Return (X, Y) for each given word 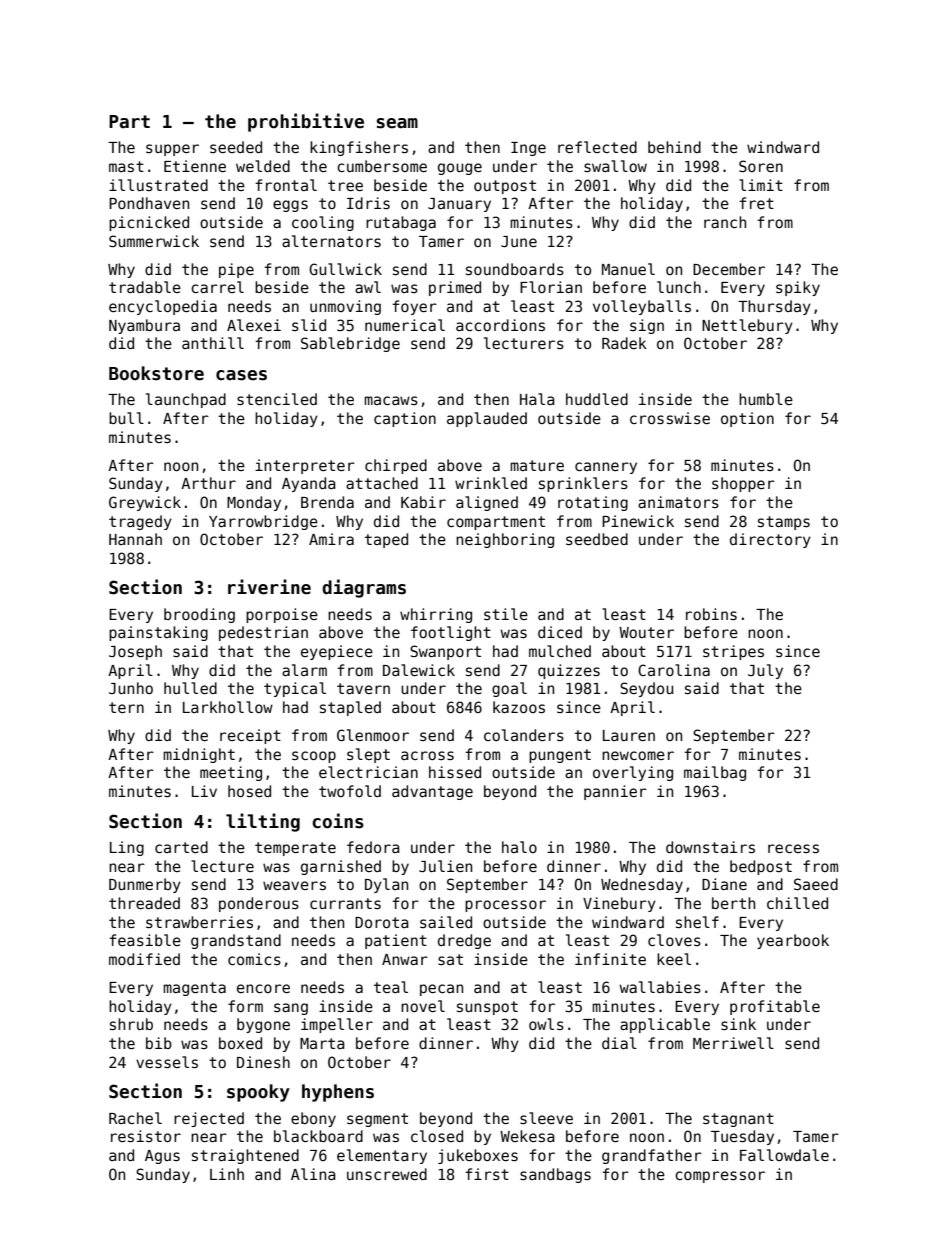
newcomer (638, 755)
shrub (131, 1024)
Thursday (774, 307)
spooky (258, 1093)
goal (509, 689)
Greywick (145, 503)
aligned (487, 503)
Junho (131, 688)
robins (711, 614)
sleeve (546, 1118)
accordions (500, 325)
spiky (798, 288)
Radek (624, 343)
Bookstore (156, 373)
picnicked (149, 223)
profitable (775, 1007)
